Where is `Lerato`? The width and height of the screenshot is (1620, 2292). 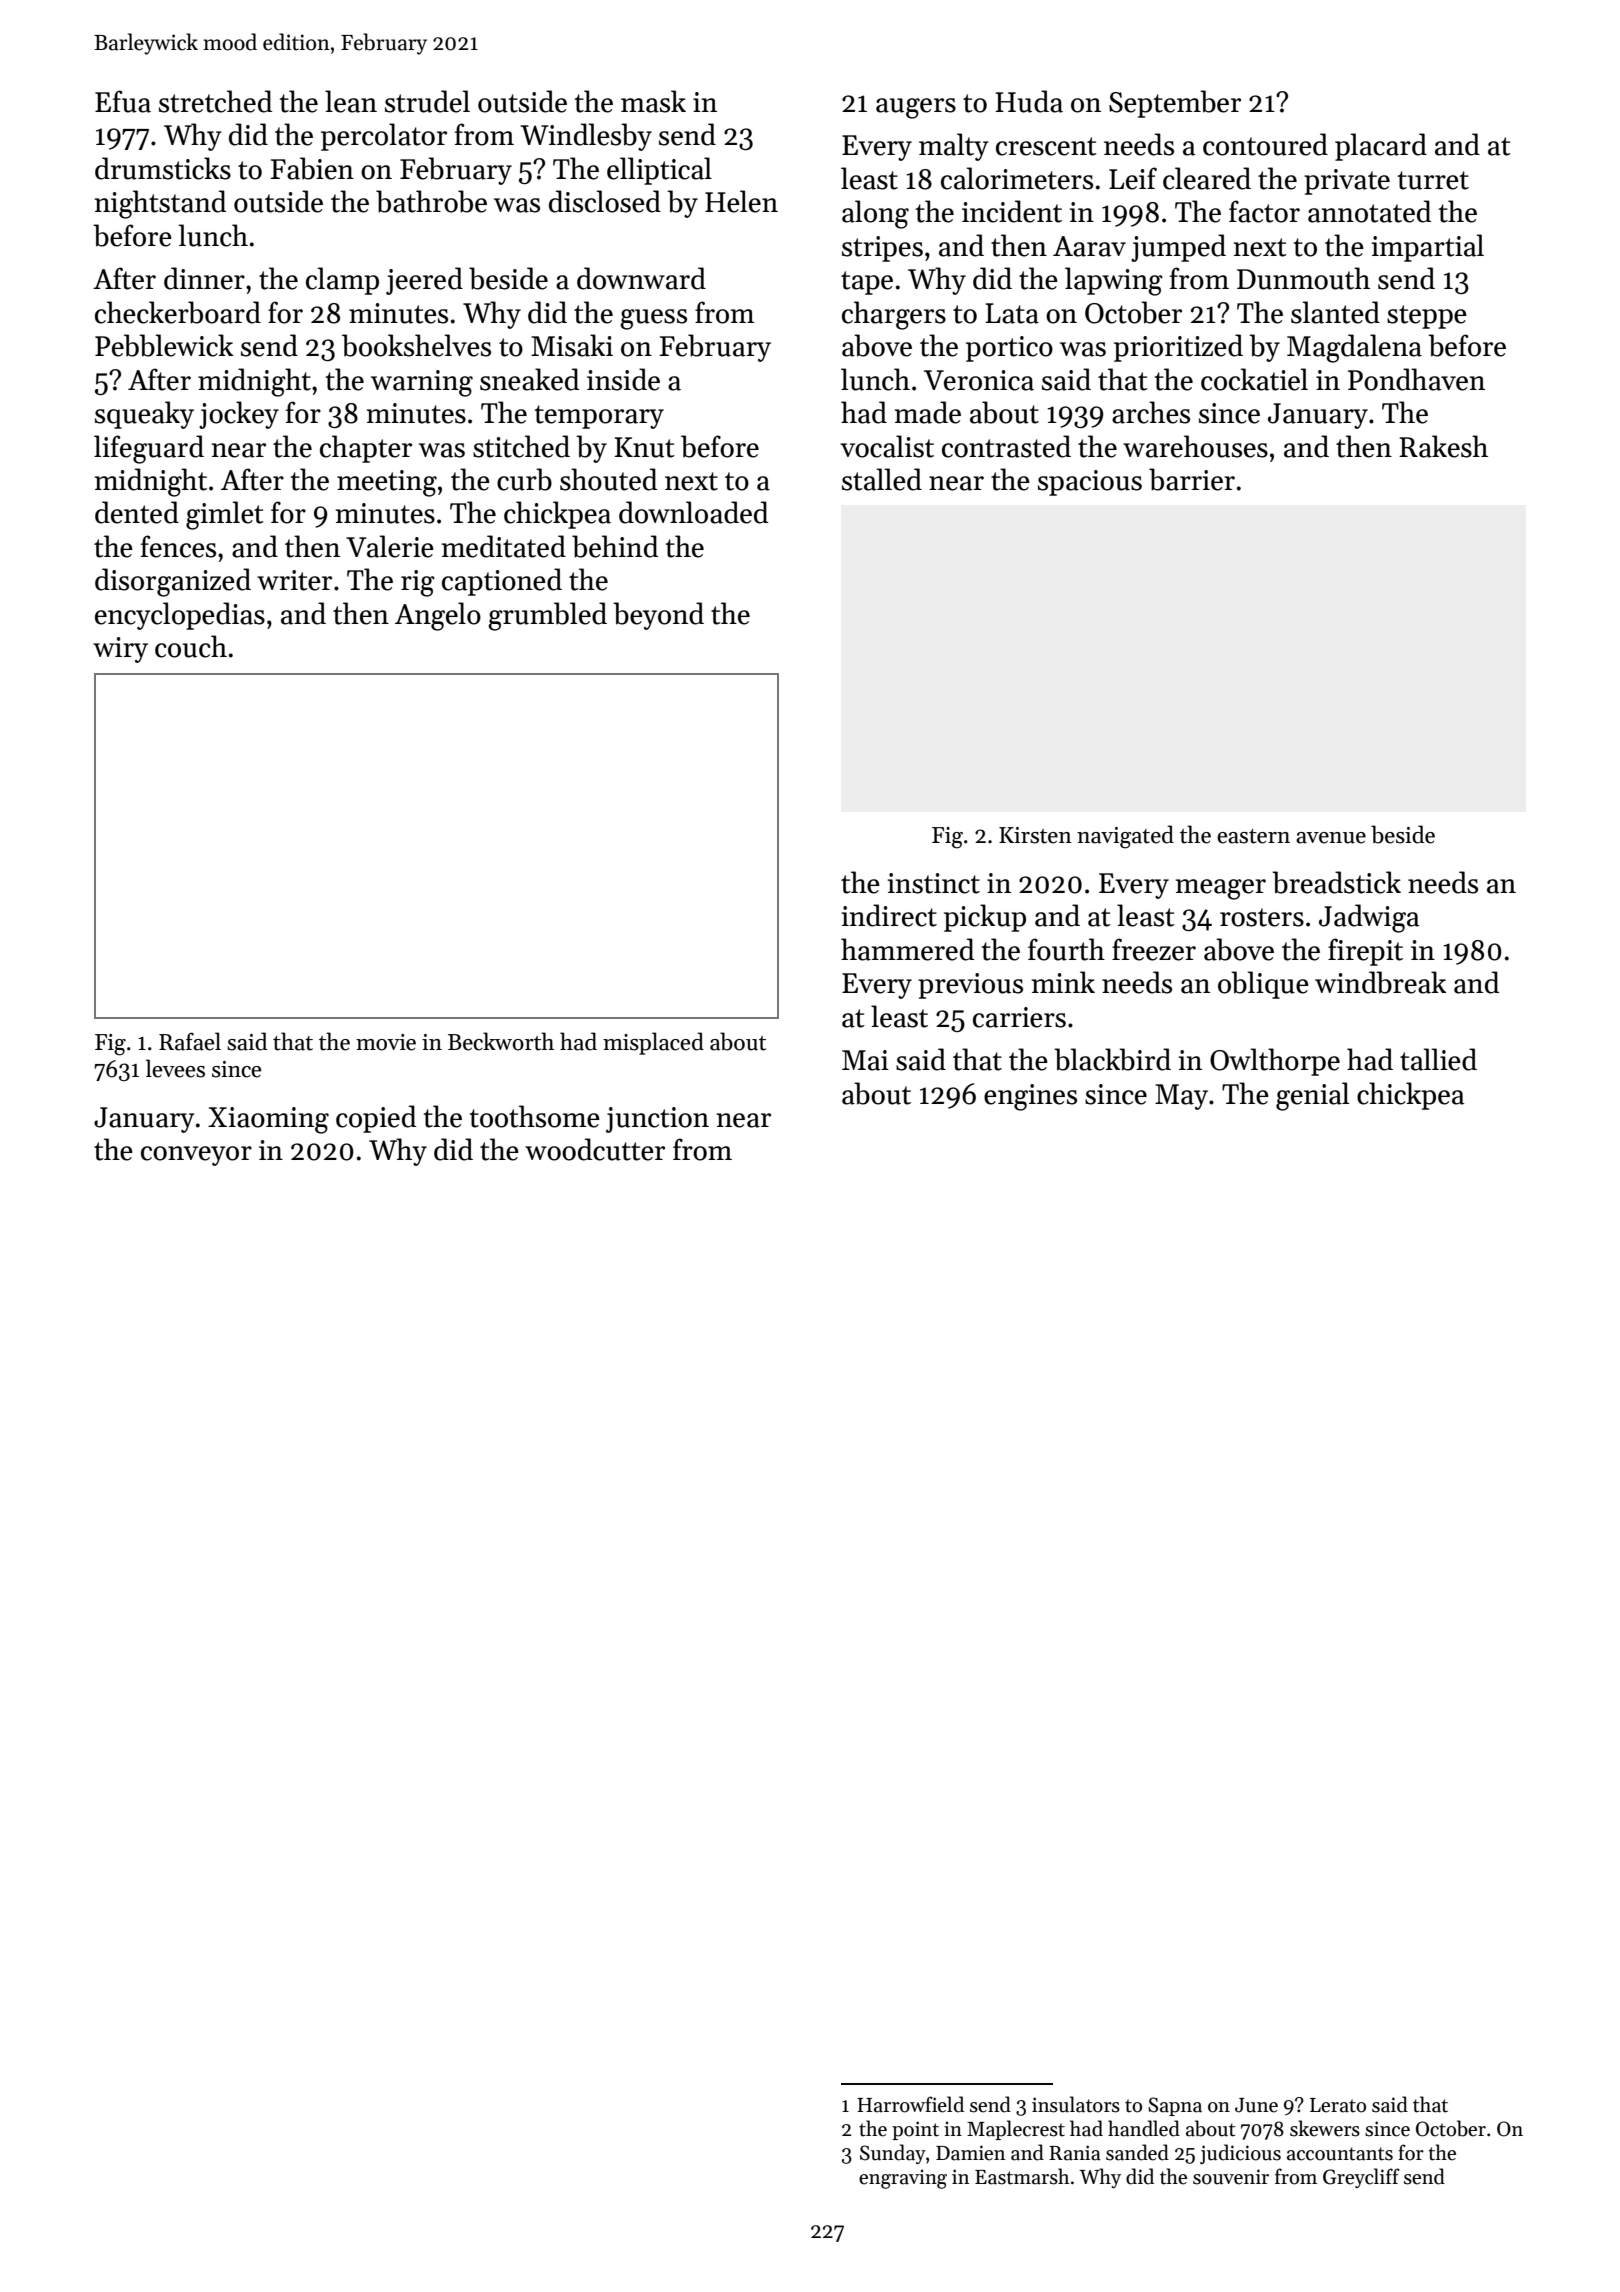 Lerato is located at coordinates (1338, 2105).
